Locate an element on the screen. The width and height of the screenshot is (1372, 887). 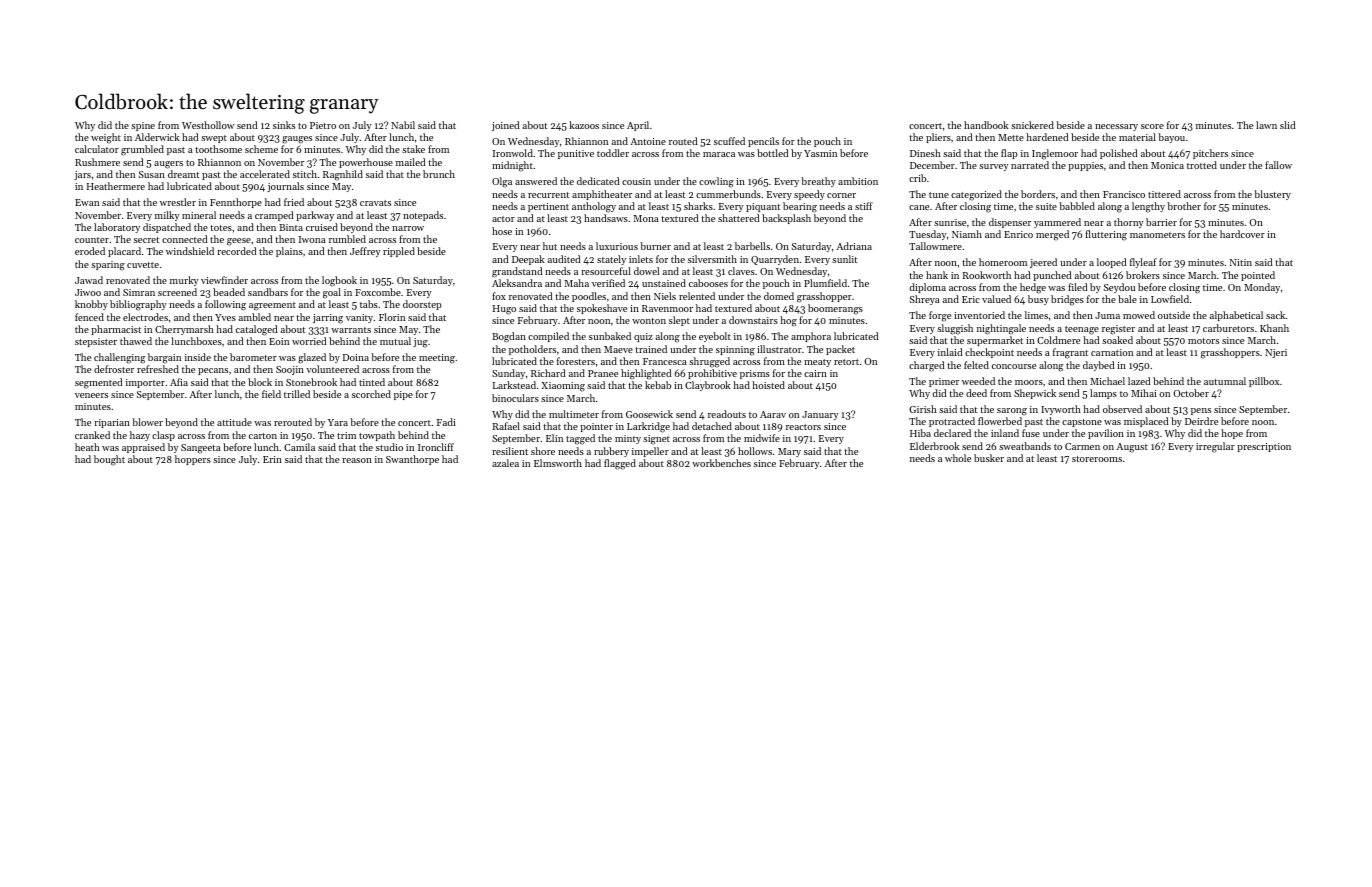
piquant is located at coordinates (763, 207).
